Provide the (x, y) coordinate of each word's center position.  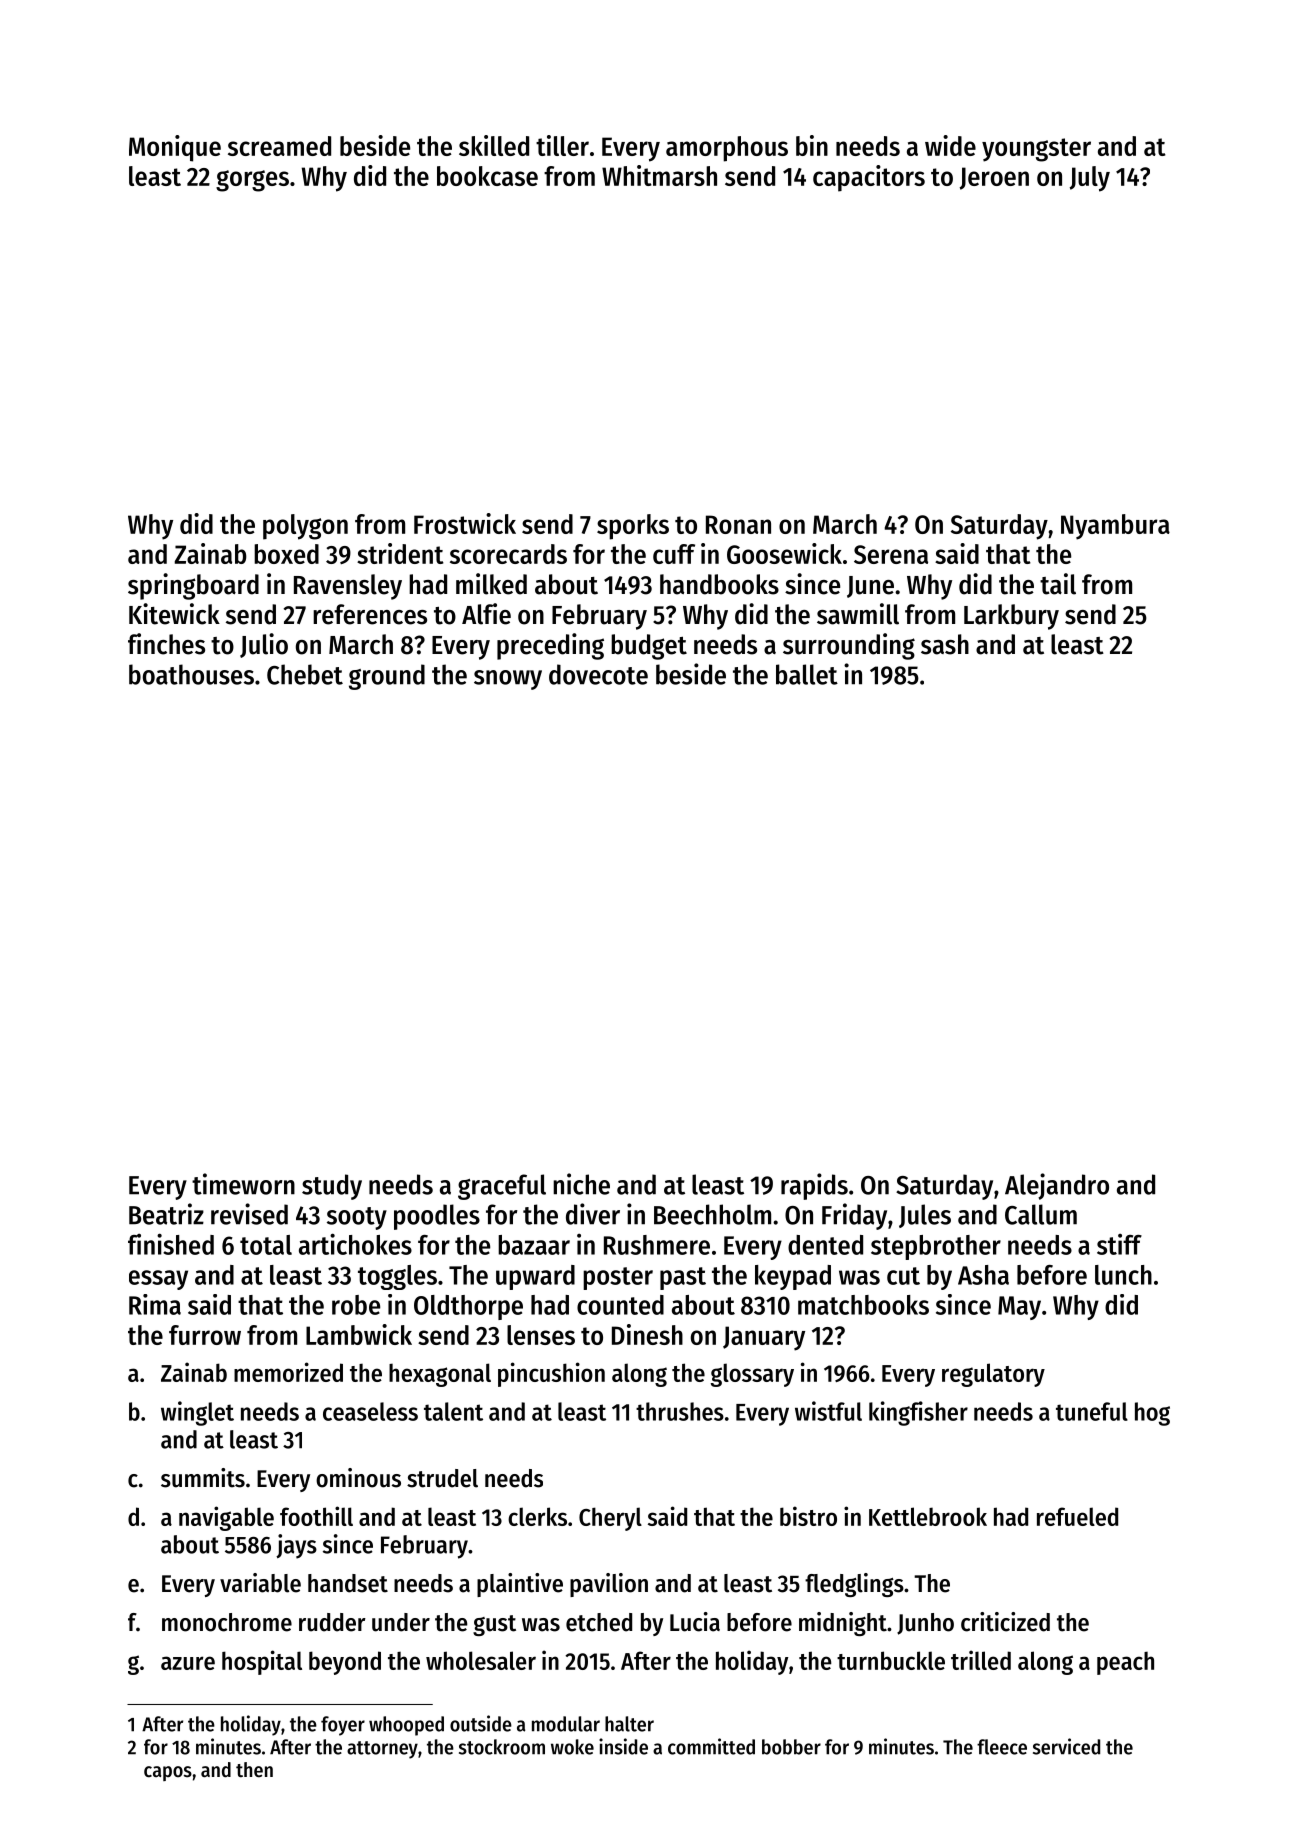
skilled (494, 145)
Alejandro (1057, 1186)
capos (168, 1773)
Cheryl (610, 1519)
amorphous (727, 149)
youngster (1036, 150)
